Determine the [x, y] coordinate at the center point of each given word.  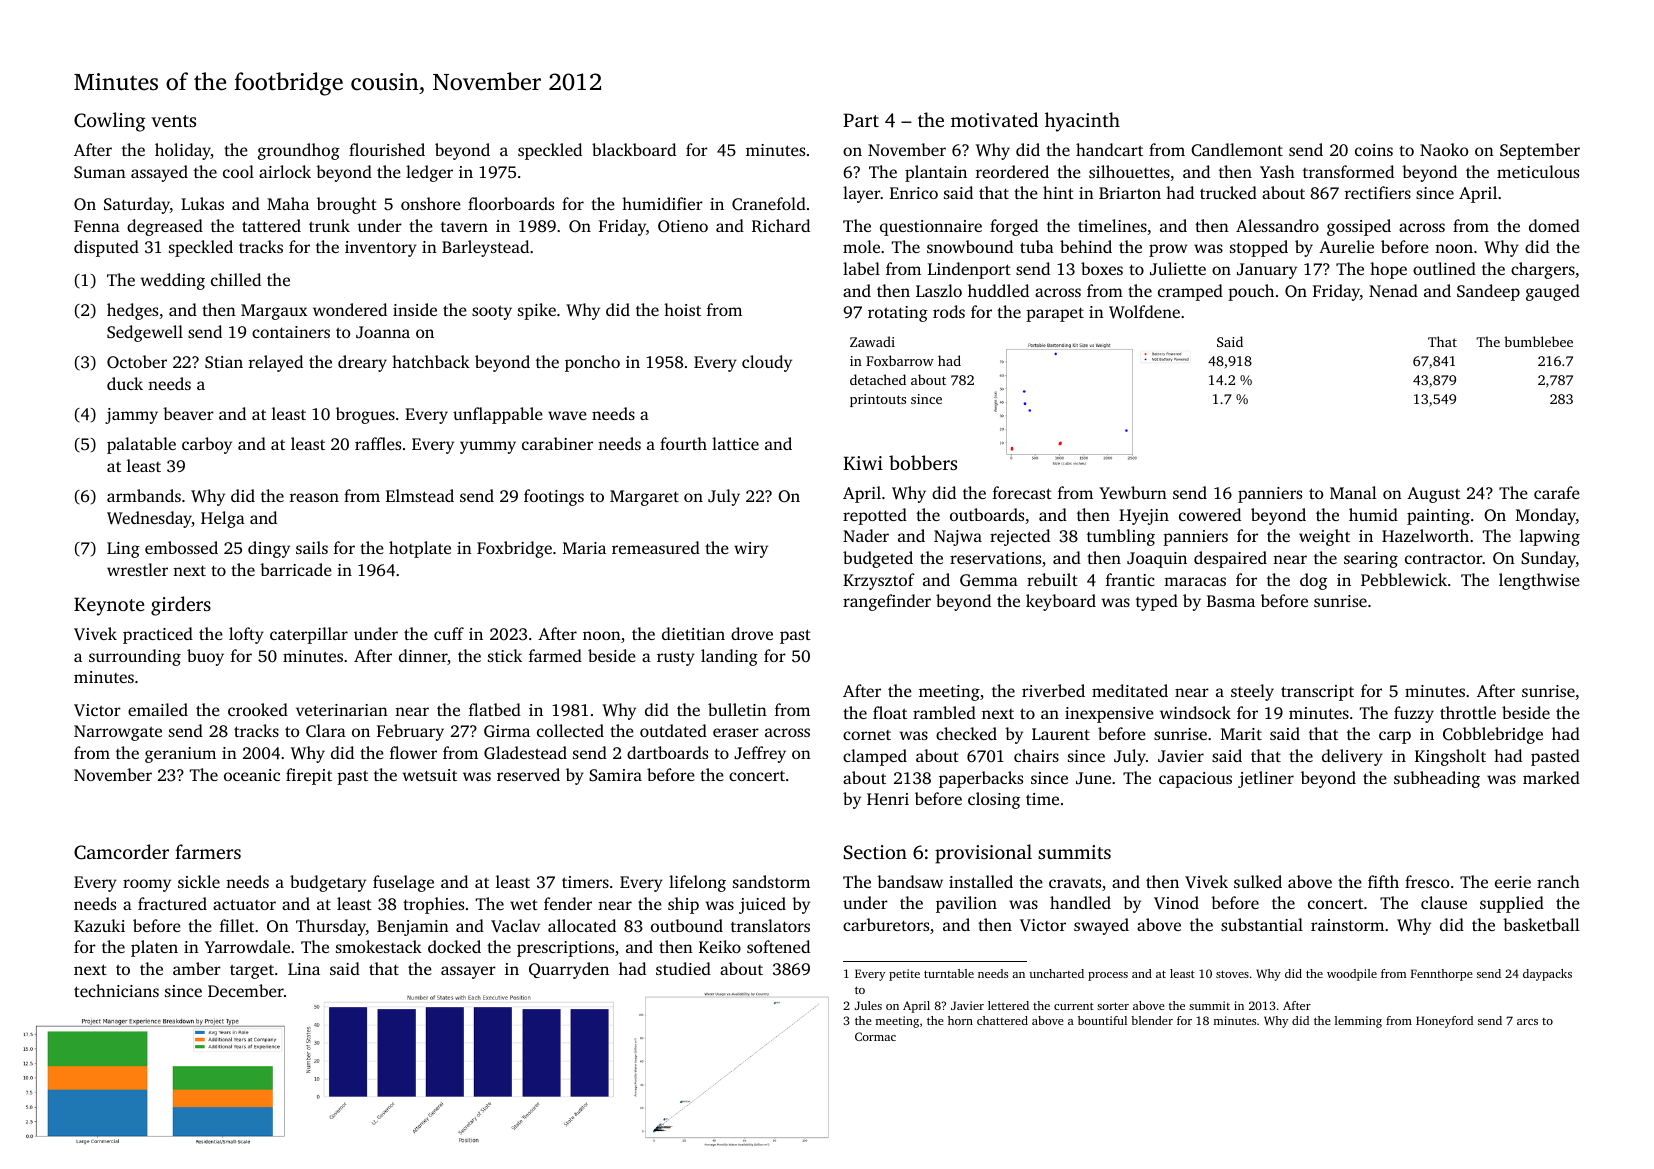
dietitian [693, 633]
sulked [1258, 881]
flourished [387, 149]
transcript [1317, 693]
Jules [868, 1005]
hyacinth [1082, 122]
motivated [994, 119]
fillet [237, 925]
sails [312, 547]
